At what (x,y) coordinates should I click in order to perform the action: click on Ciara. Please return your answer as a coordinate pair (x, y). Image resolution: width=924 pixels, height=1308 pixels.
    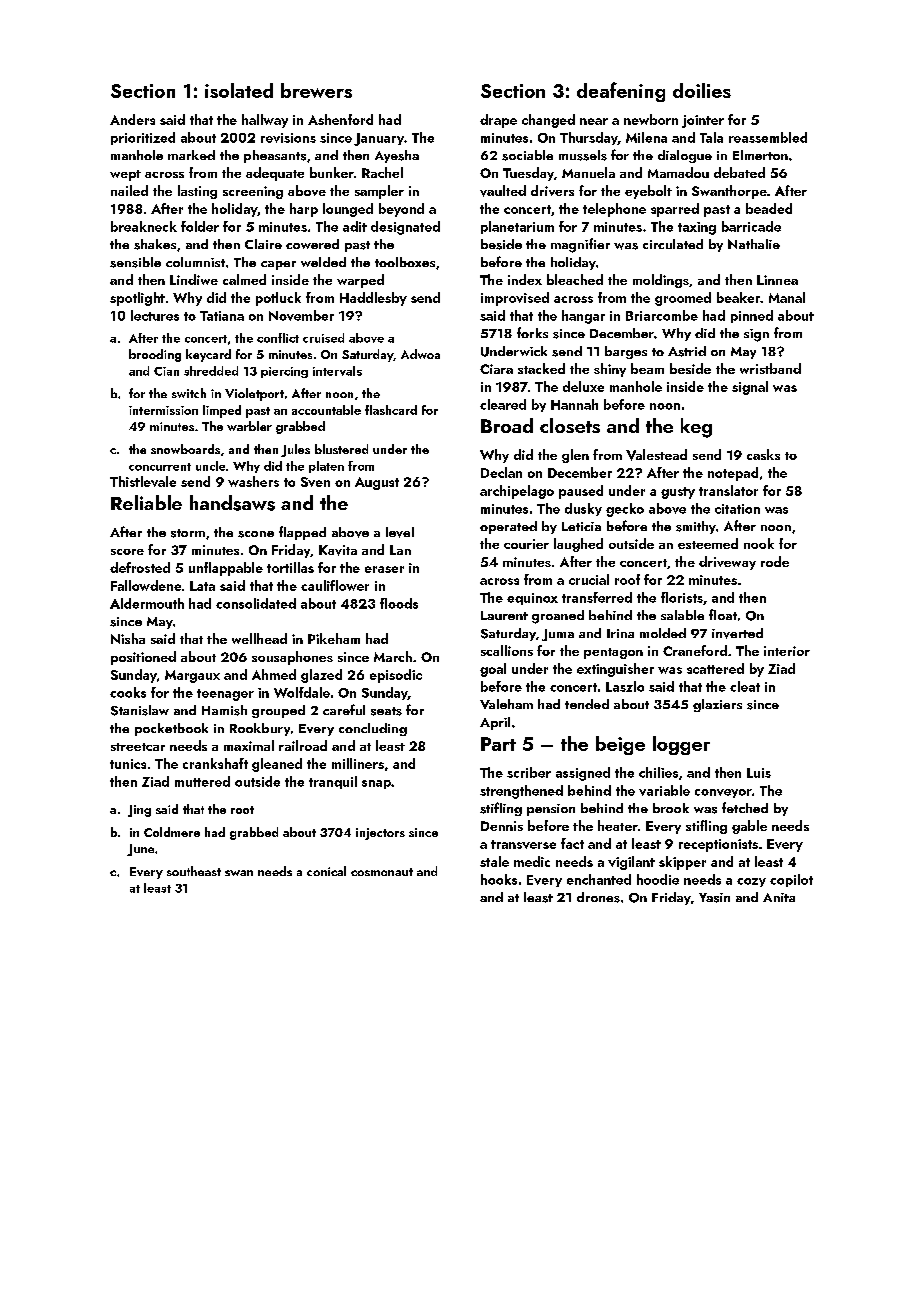
    Looking at the image, I should click on (496, 369).
